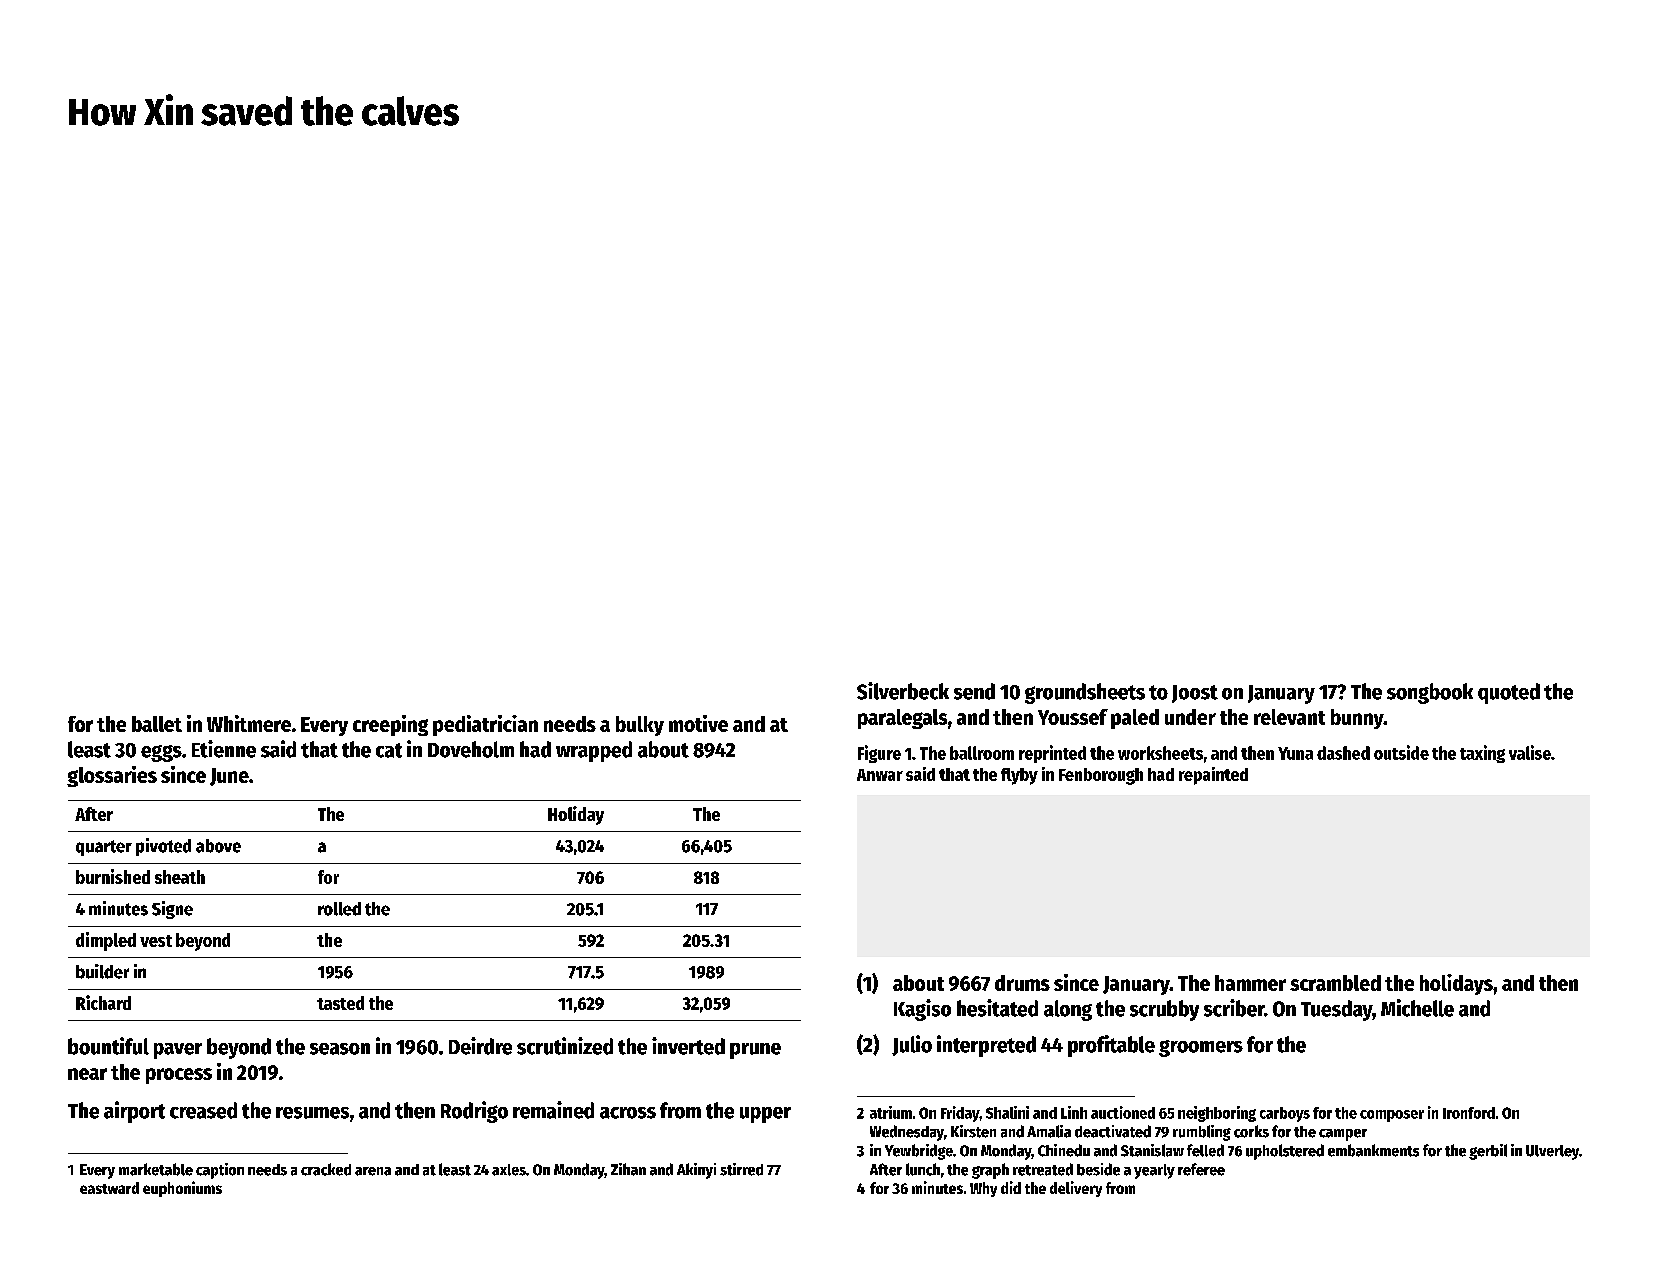 This screenshot has width=1658, height=1282. What do you see at coordinates (1417, 1008) in the screenshot?
I see `Michelle` at bounding box center [1417, 1008].
